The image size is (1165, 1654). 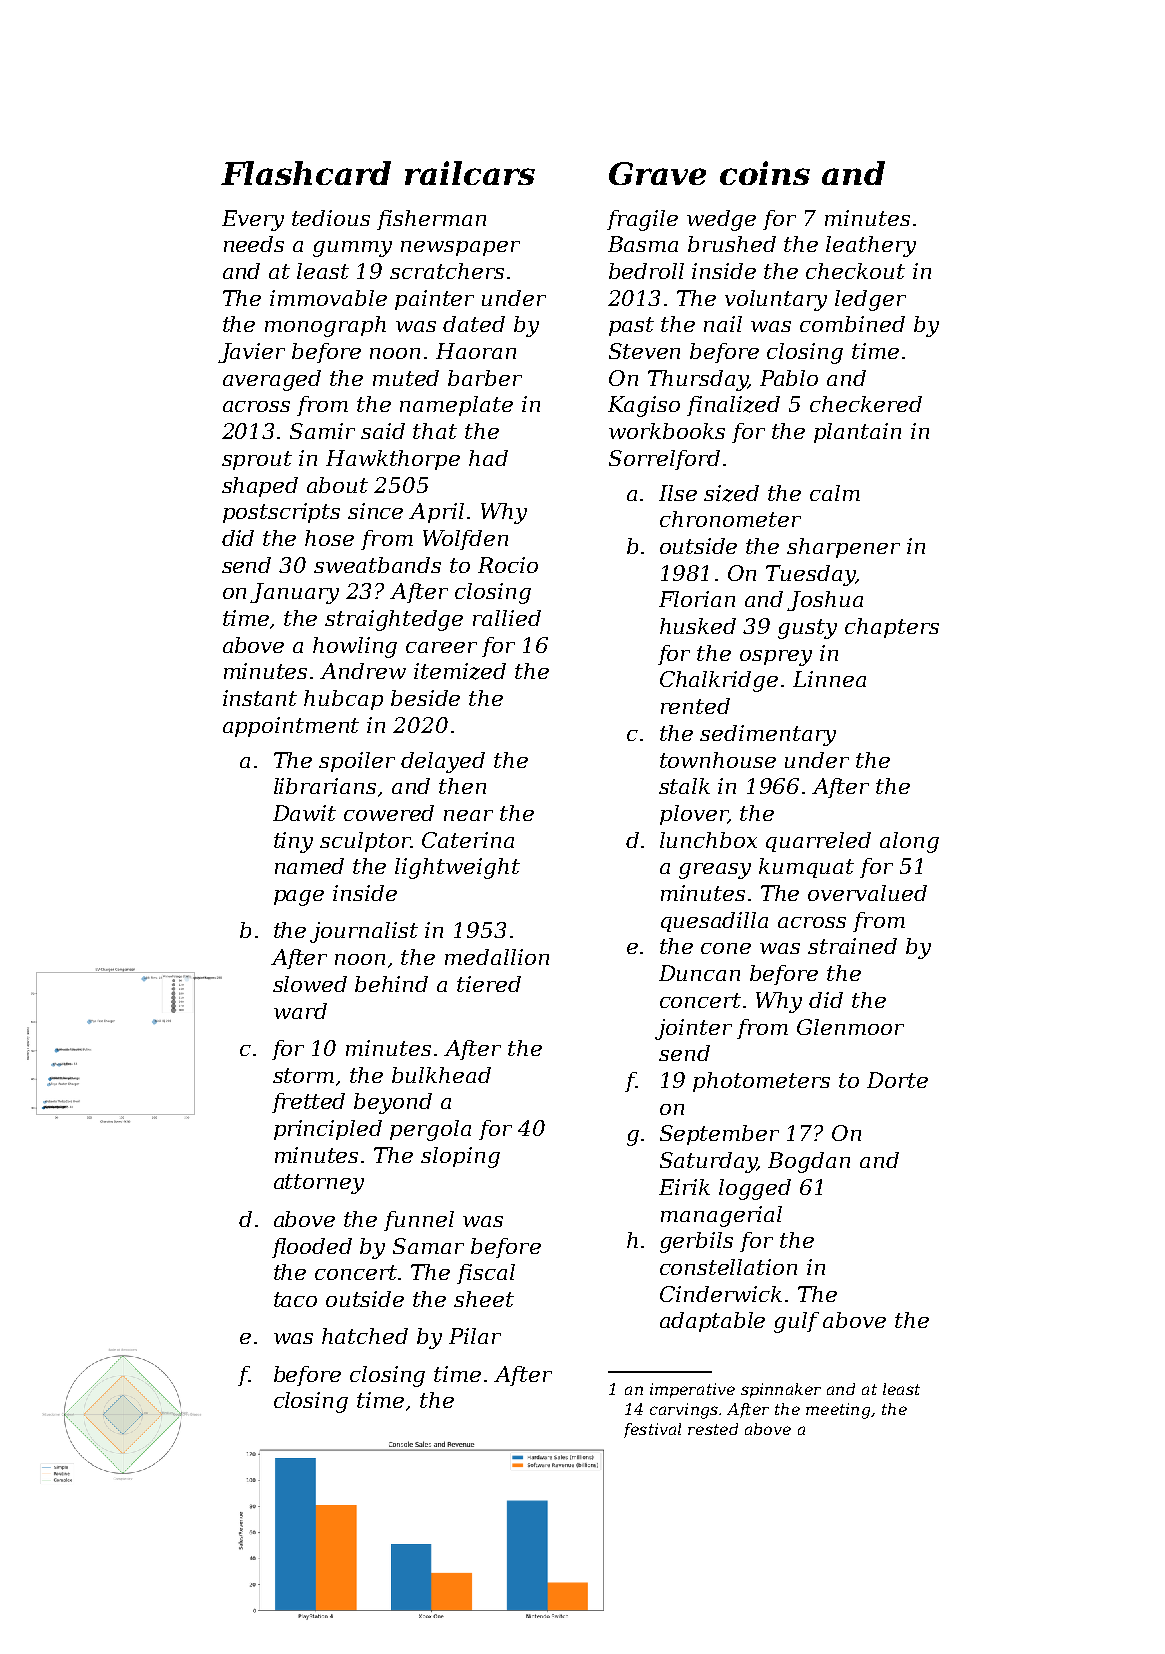 I want to click on hubcap, so click(x=343, y=700).
